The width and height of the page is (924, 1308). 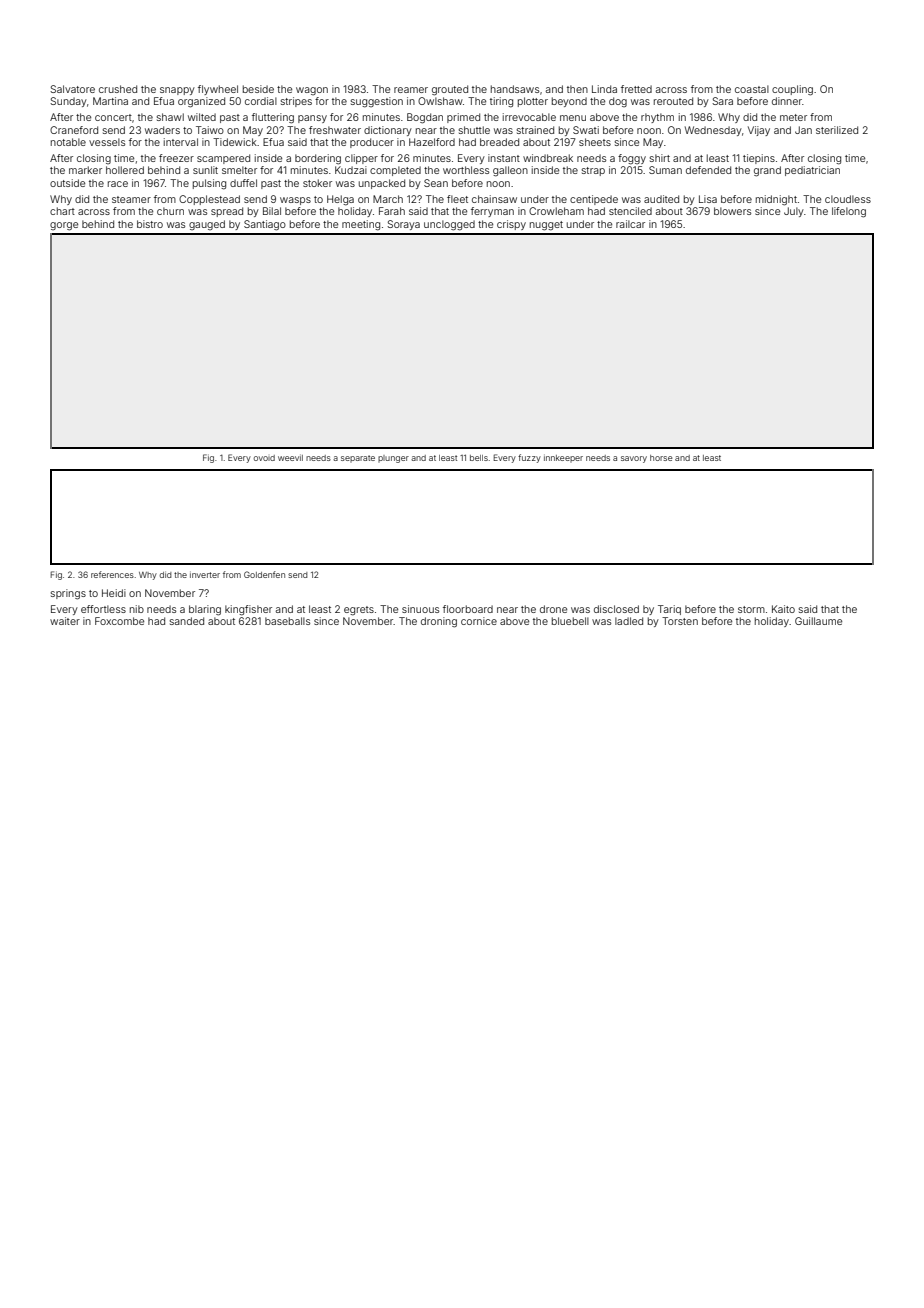 I want to click on horse, so click(x=661, y=458).
